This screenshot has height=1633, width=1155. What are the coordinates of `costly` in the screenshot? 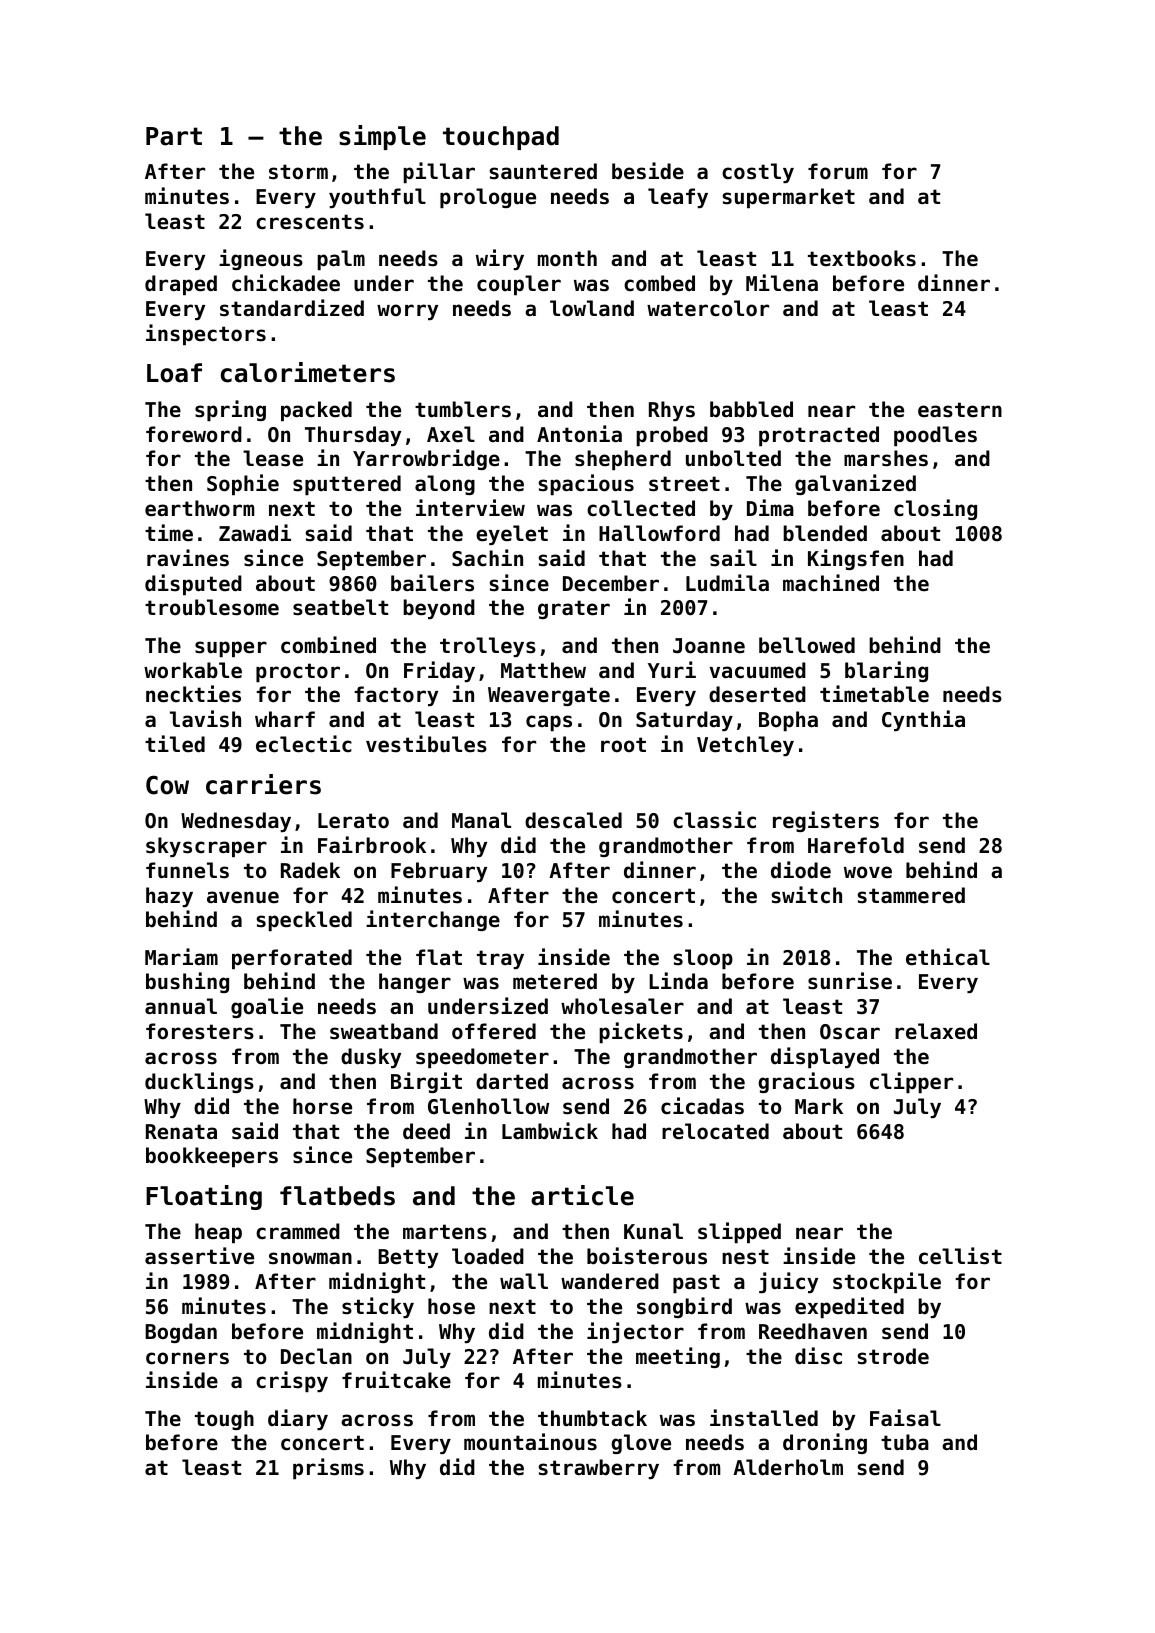 It's located at (758, 173).
